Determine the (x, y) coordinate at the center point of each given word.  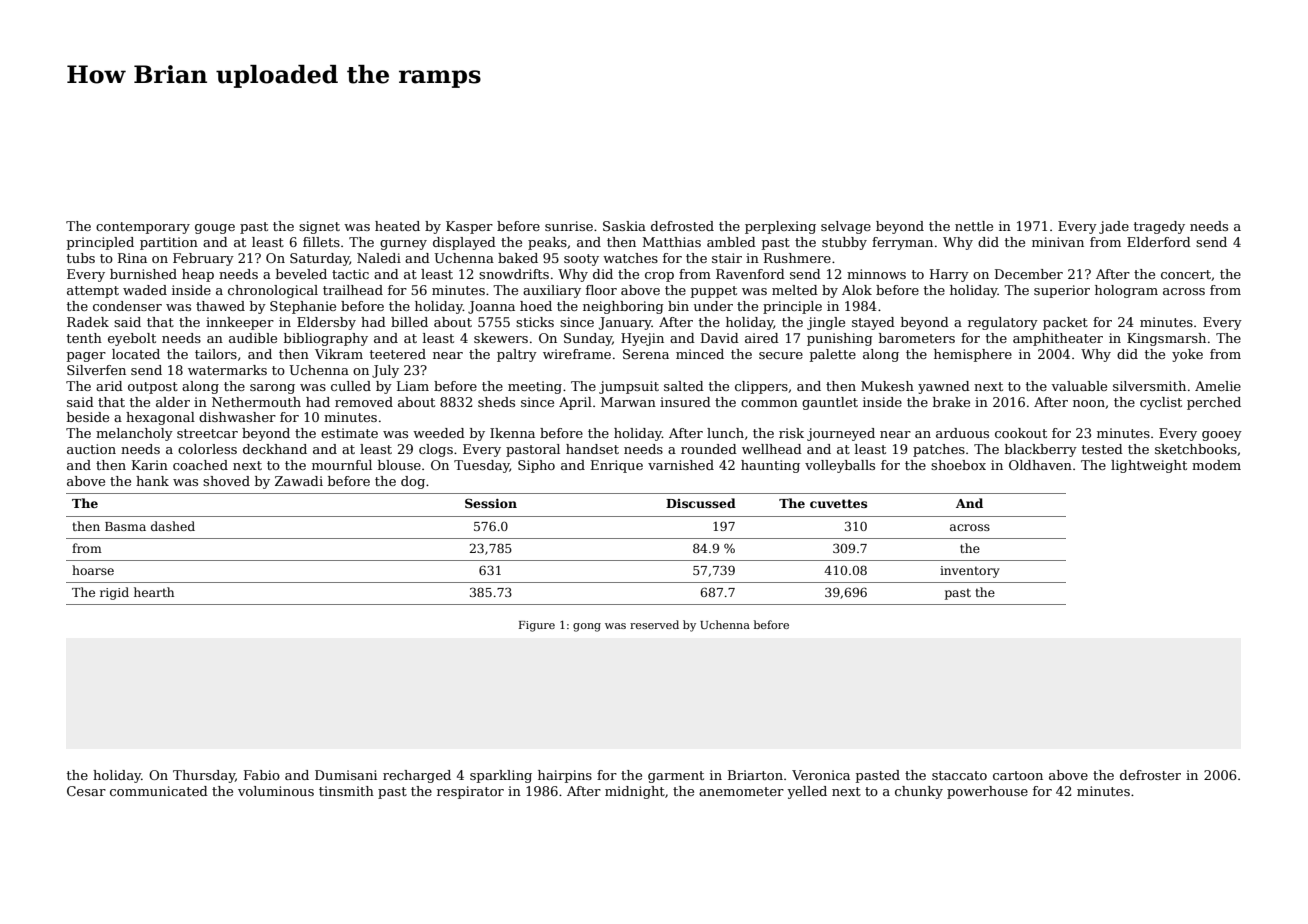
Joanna (491, 307)
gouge (215, 229)
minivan (1058, 242)
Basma (125, 526)
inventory (970, 572)
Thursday (204, 776)
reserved (654, 624)
